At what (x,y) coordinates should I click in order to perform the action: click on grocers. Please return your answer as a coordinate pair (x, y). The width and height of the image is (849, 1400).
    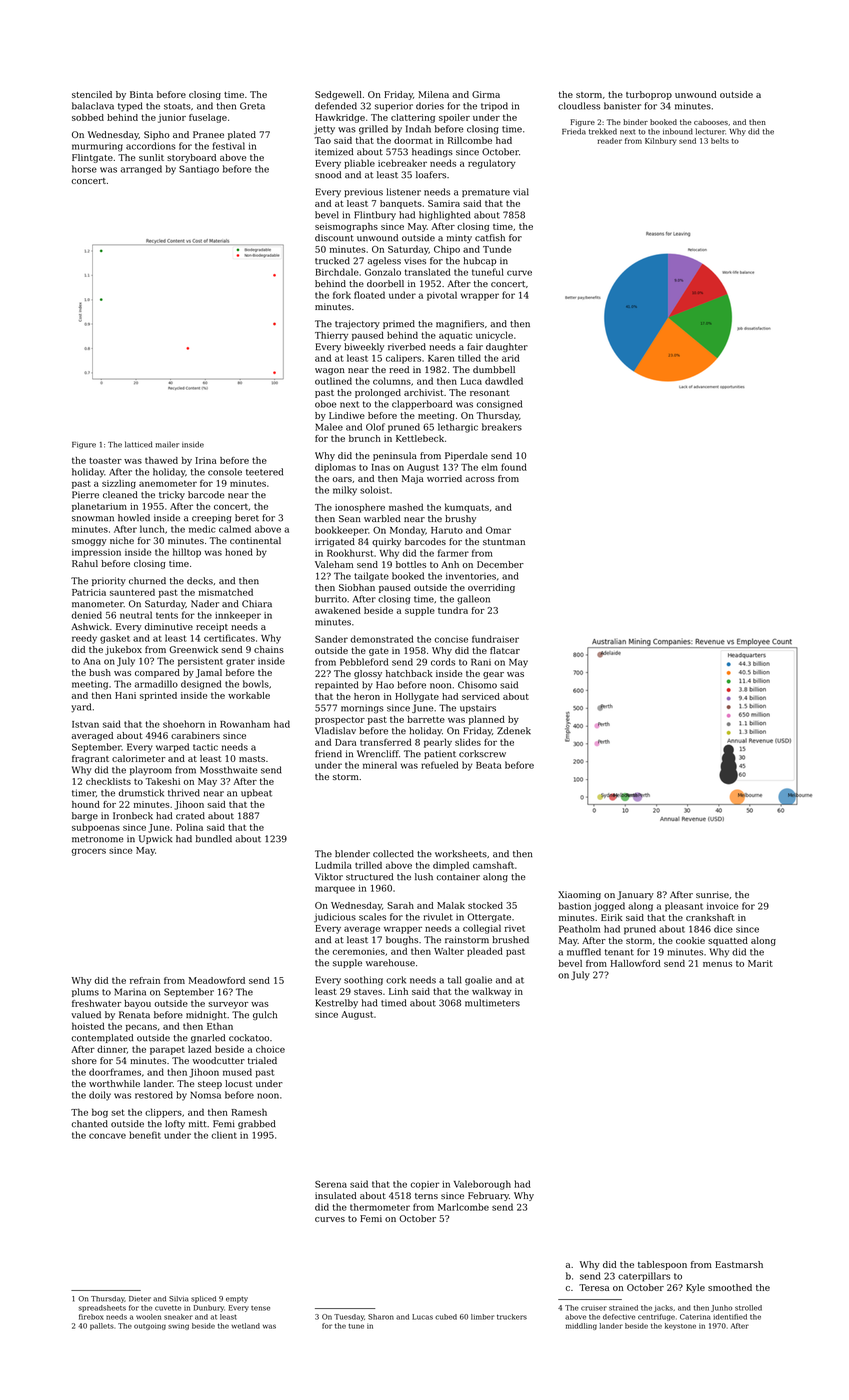
    Looking at the image, I should click on (89, 852).
